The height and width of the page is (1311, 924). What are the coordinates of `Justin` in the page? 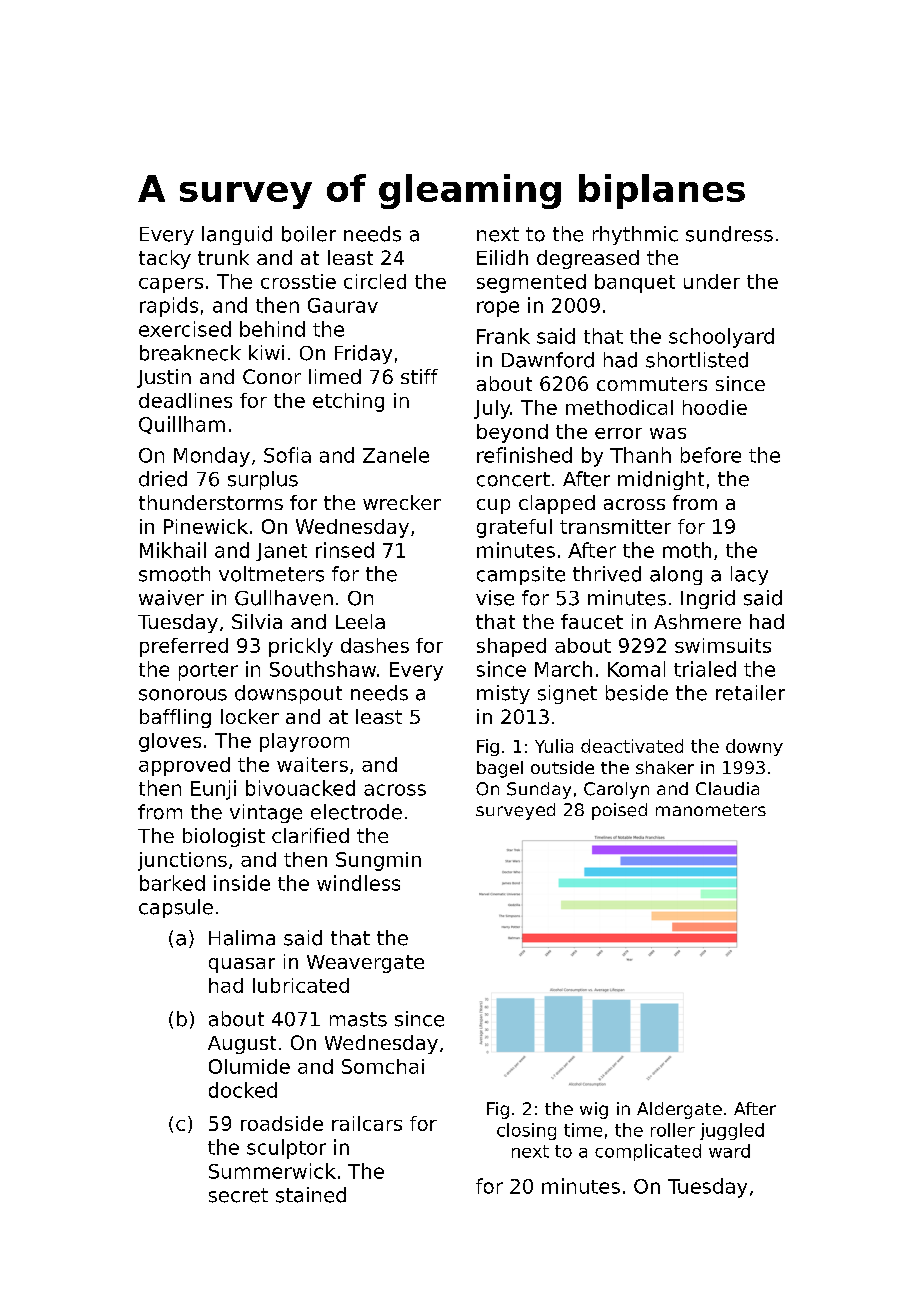 It's located at (164, 378).
